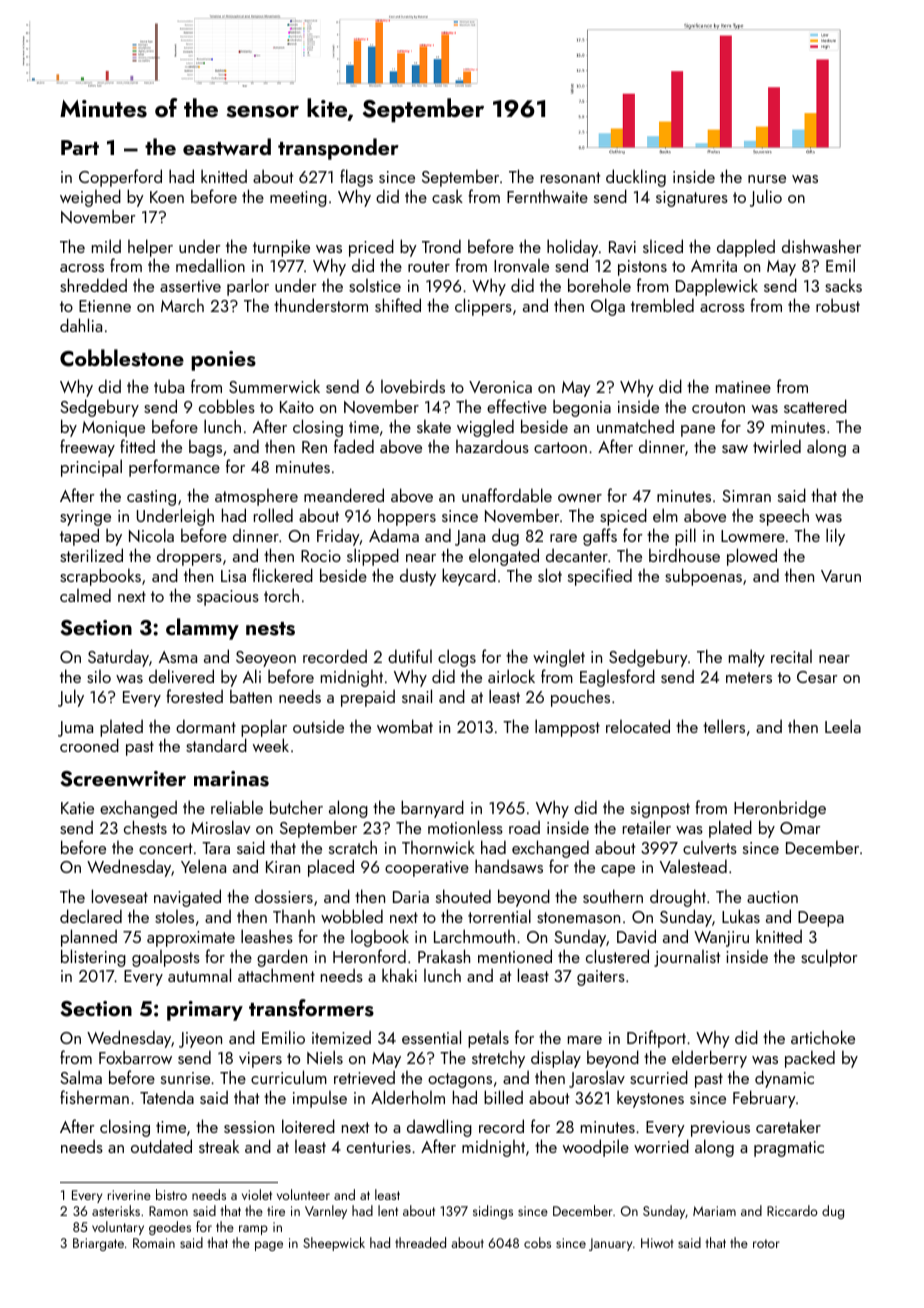 This page has height=1308, width=924. What do you see at coordinates (113, 429) in the page?
I see `Monique` at bounding box center [113, 429].
